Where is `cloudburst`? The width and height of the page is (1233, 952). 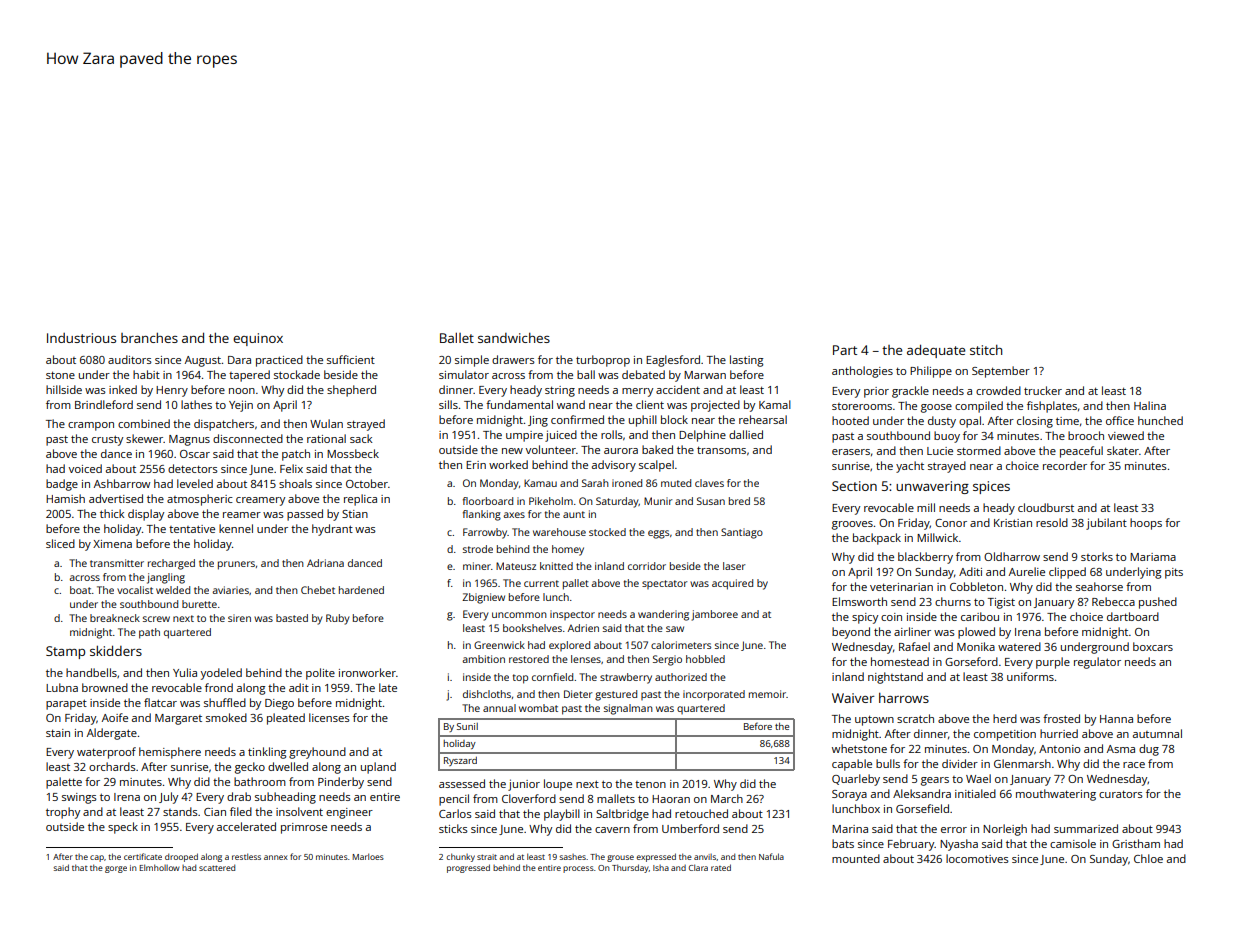
cloudburst is located at coordinates (1046, 507).
